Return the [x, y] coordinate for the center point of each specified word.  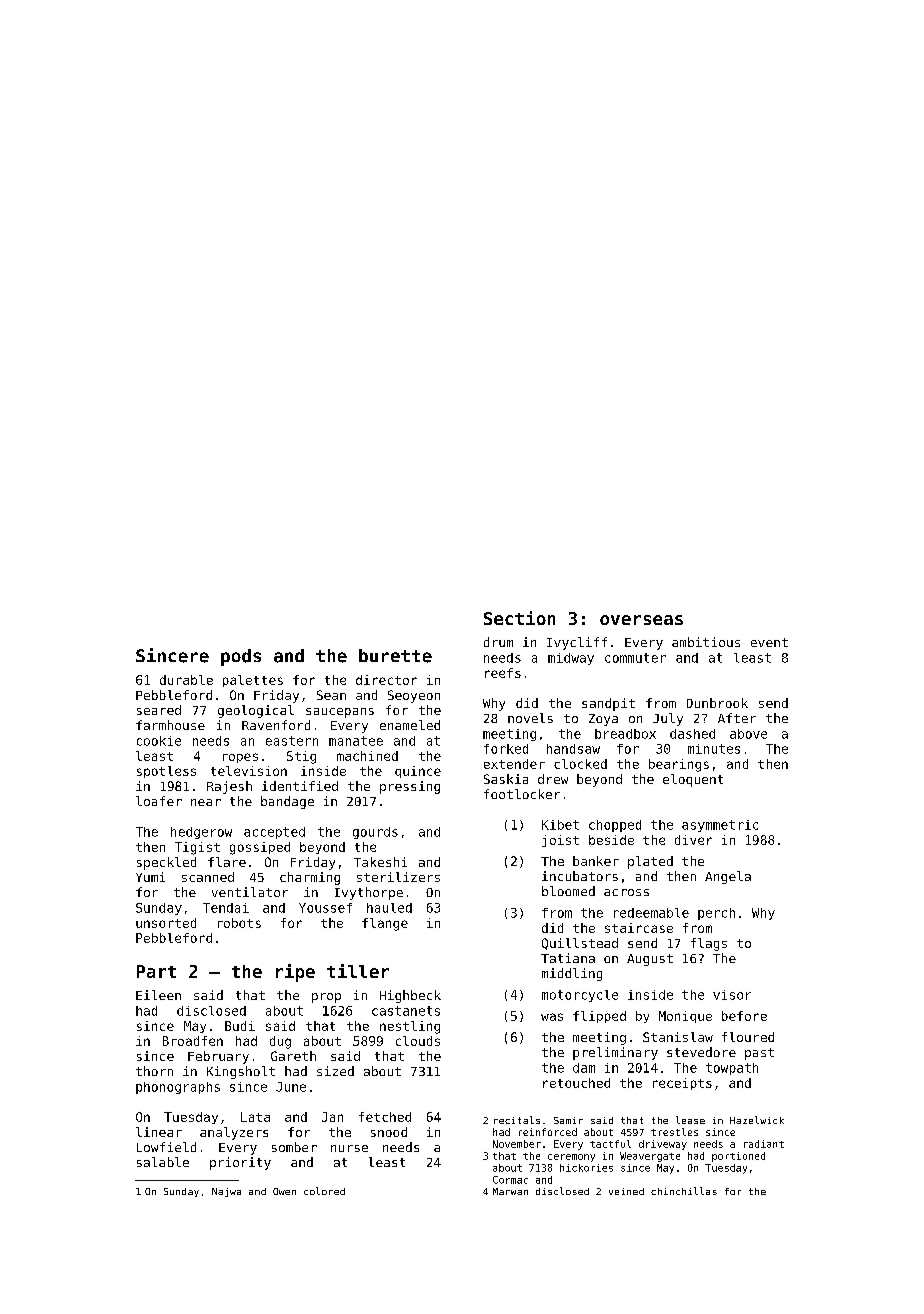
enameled [410, 725]
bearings [679, 765]
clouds [418, 1041]
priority [240, 1163]
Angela [728, 877]
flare [227, 862]
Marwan [510, 1191]
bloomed [568, 891]
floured [748, 1037]
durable [186, 680]
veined [626, 1191]
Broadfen [193, 1041]
